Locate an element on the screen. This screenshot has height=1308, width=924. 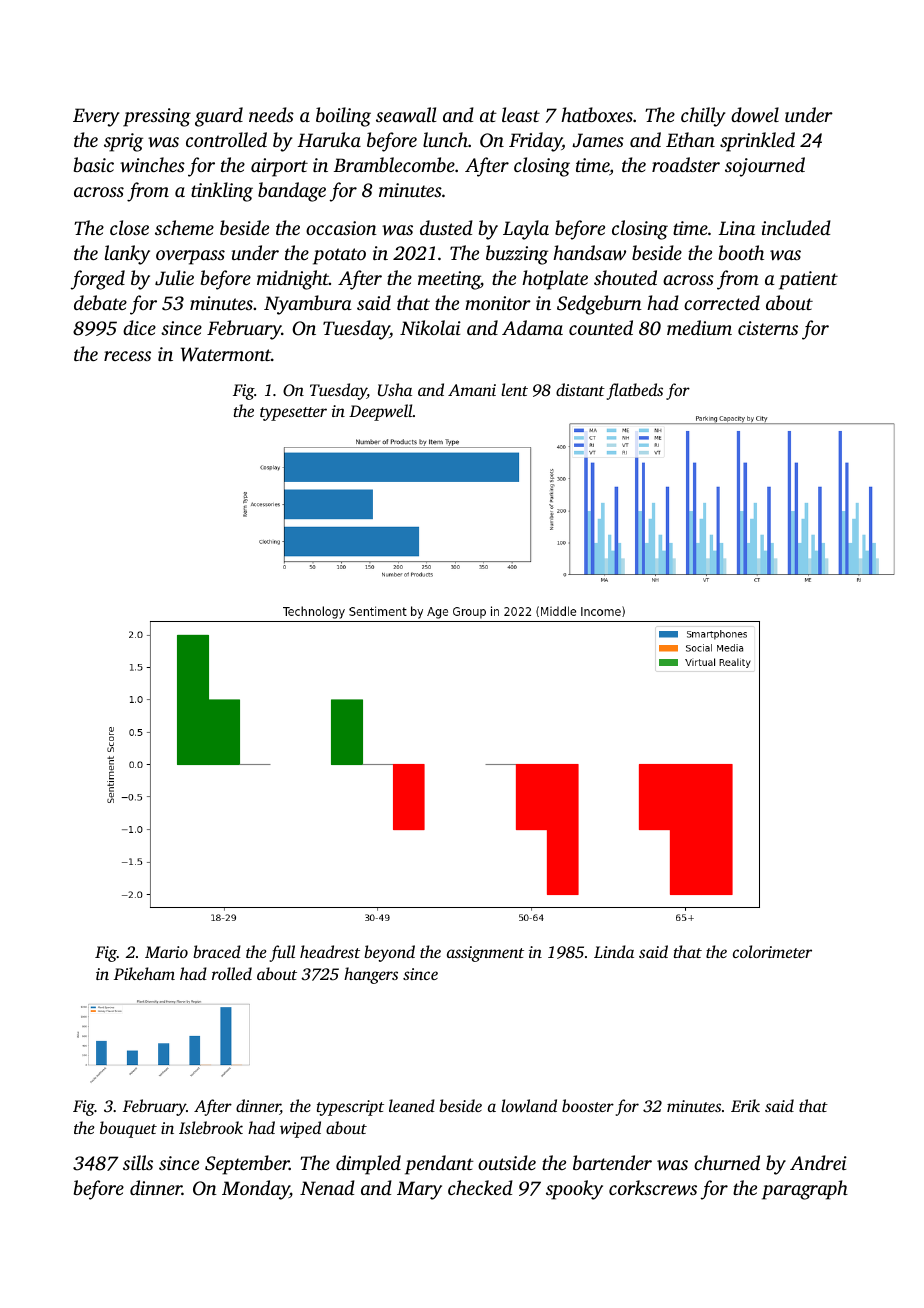
hotplate is located at coordinates (555, 280).
